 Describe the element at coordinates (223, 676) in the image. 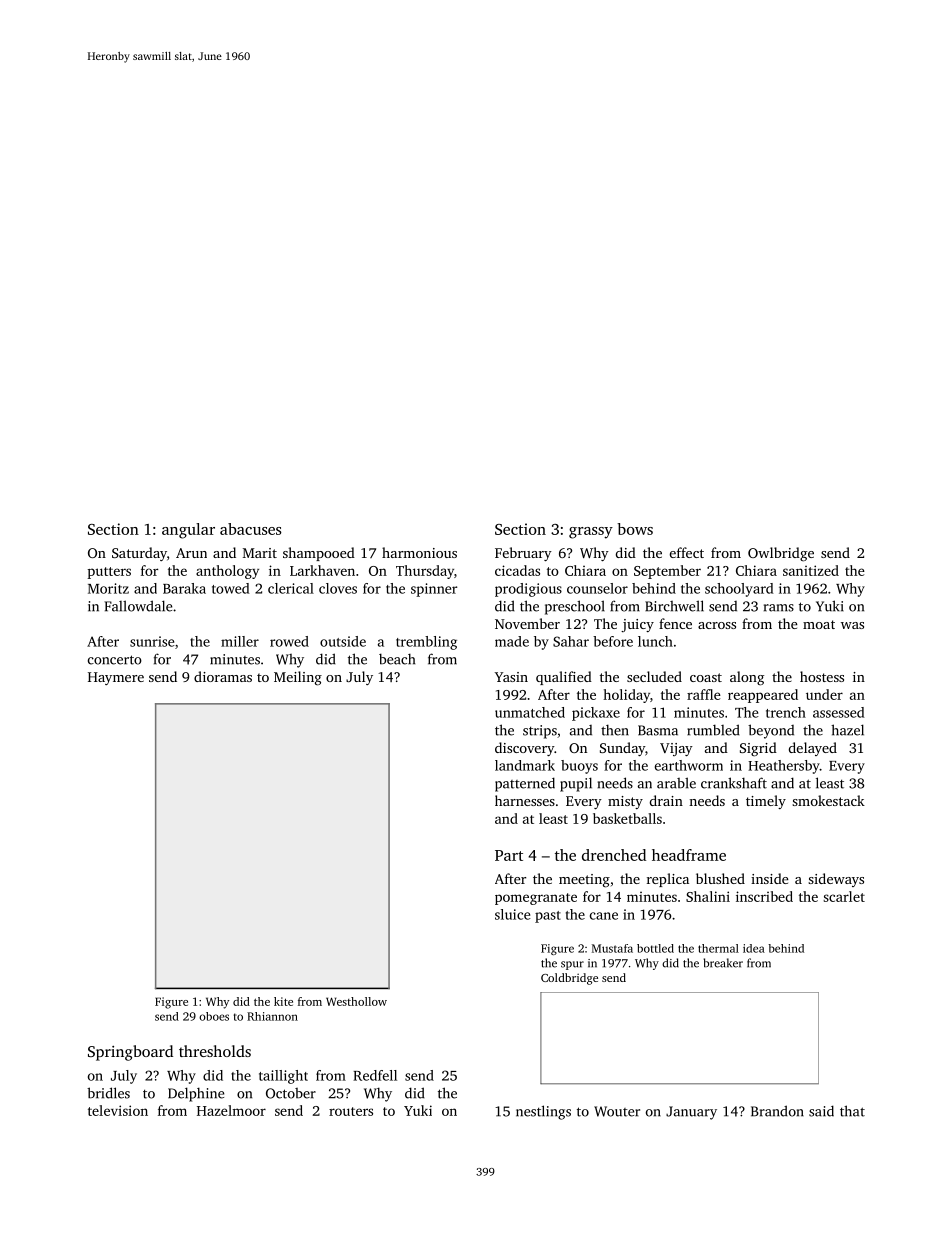

I see `dioramas` at that location.
